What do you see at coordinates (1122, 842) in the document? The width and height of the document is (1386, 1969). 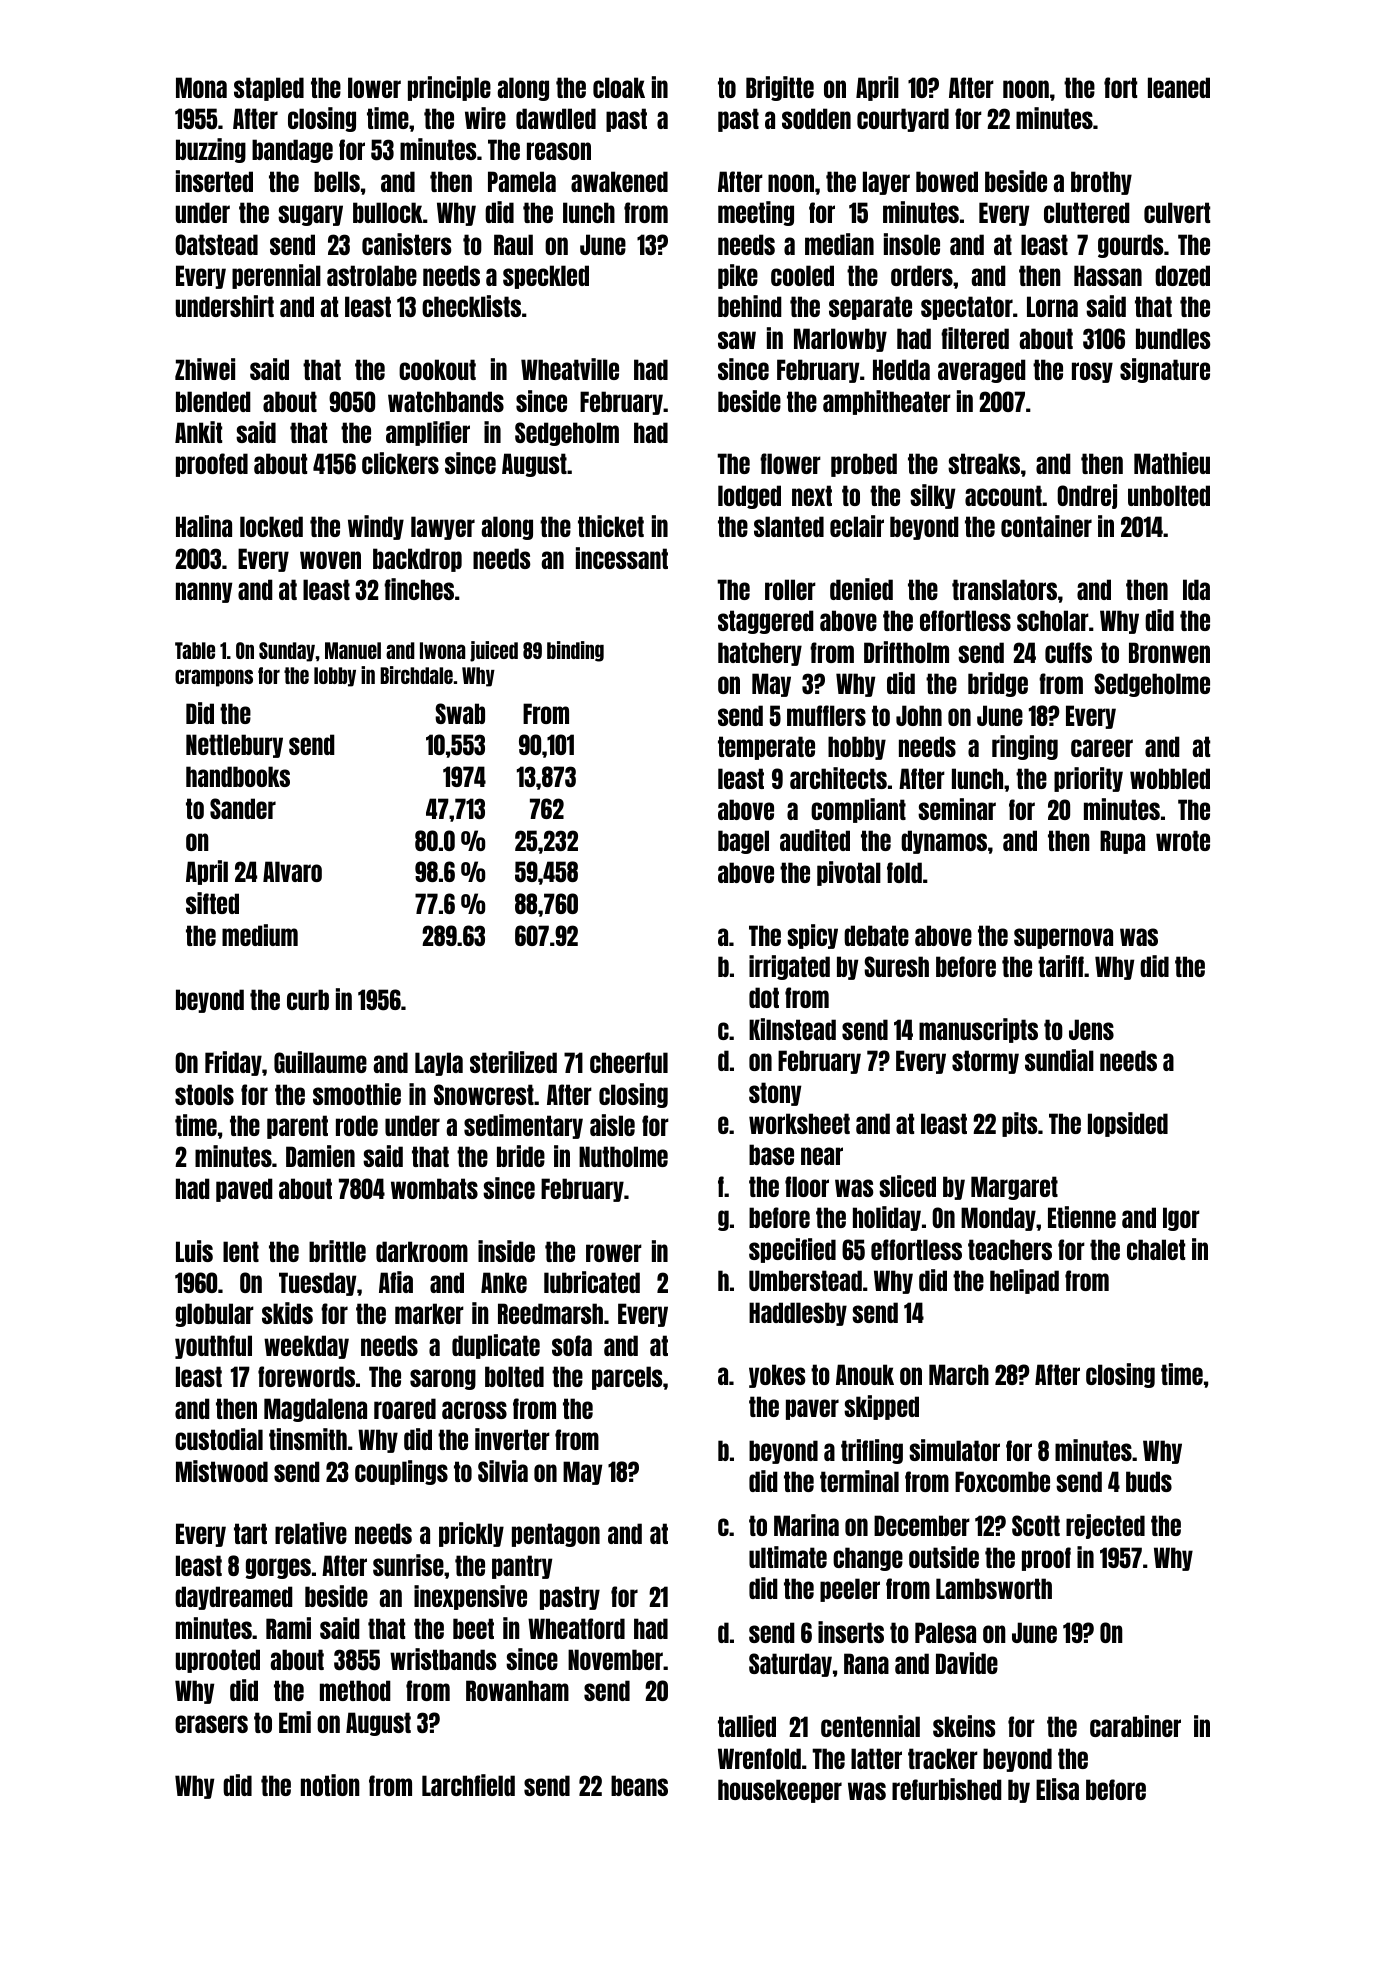 I see `Rupa` at bounding box center [1122, 842].
